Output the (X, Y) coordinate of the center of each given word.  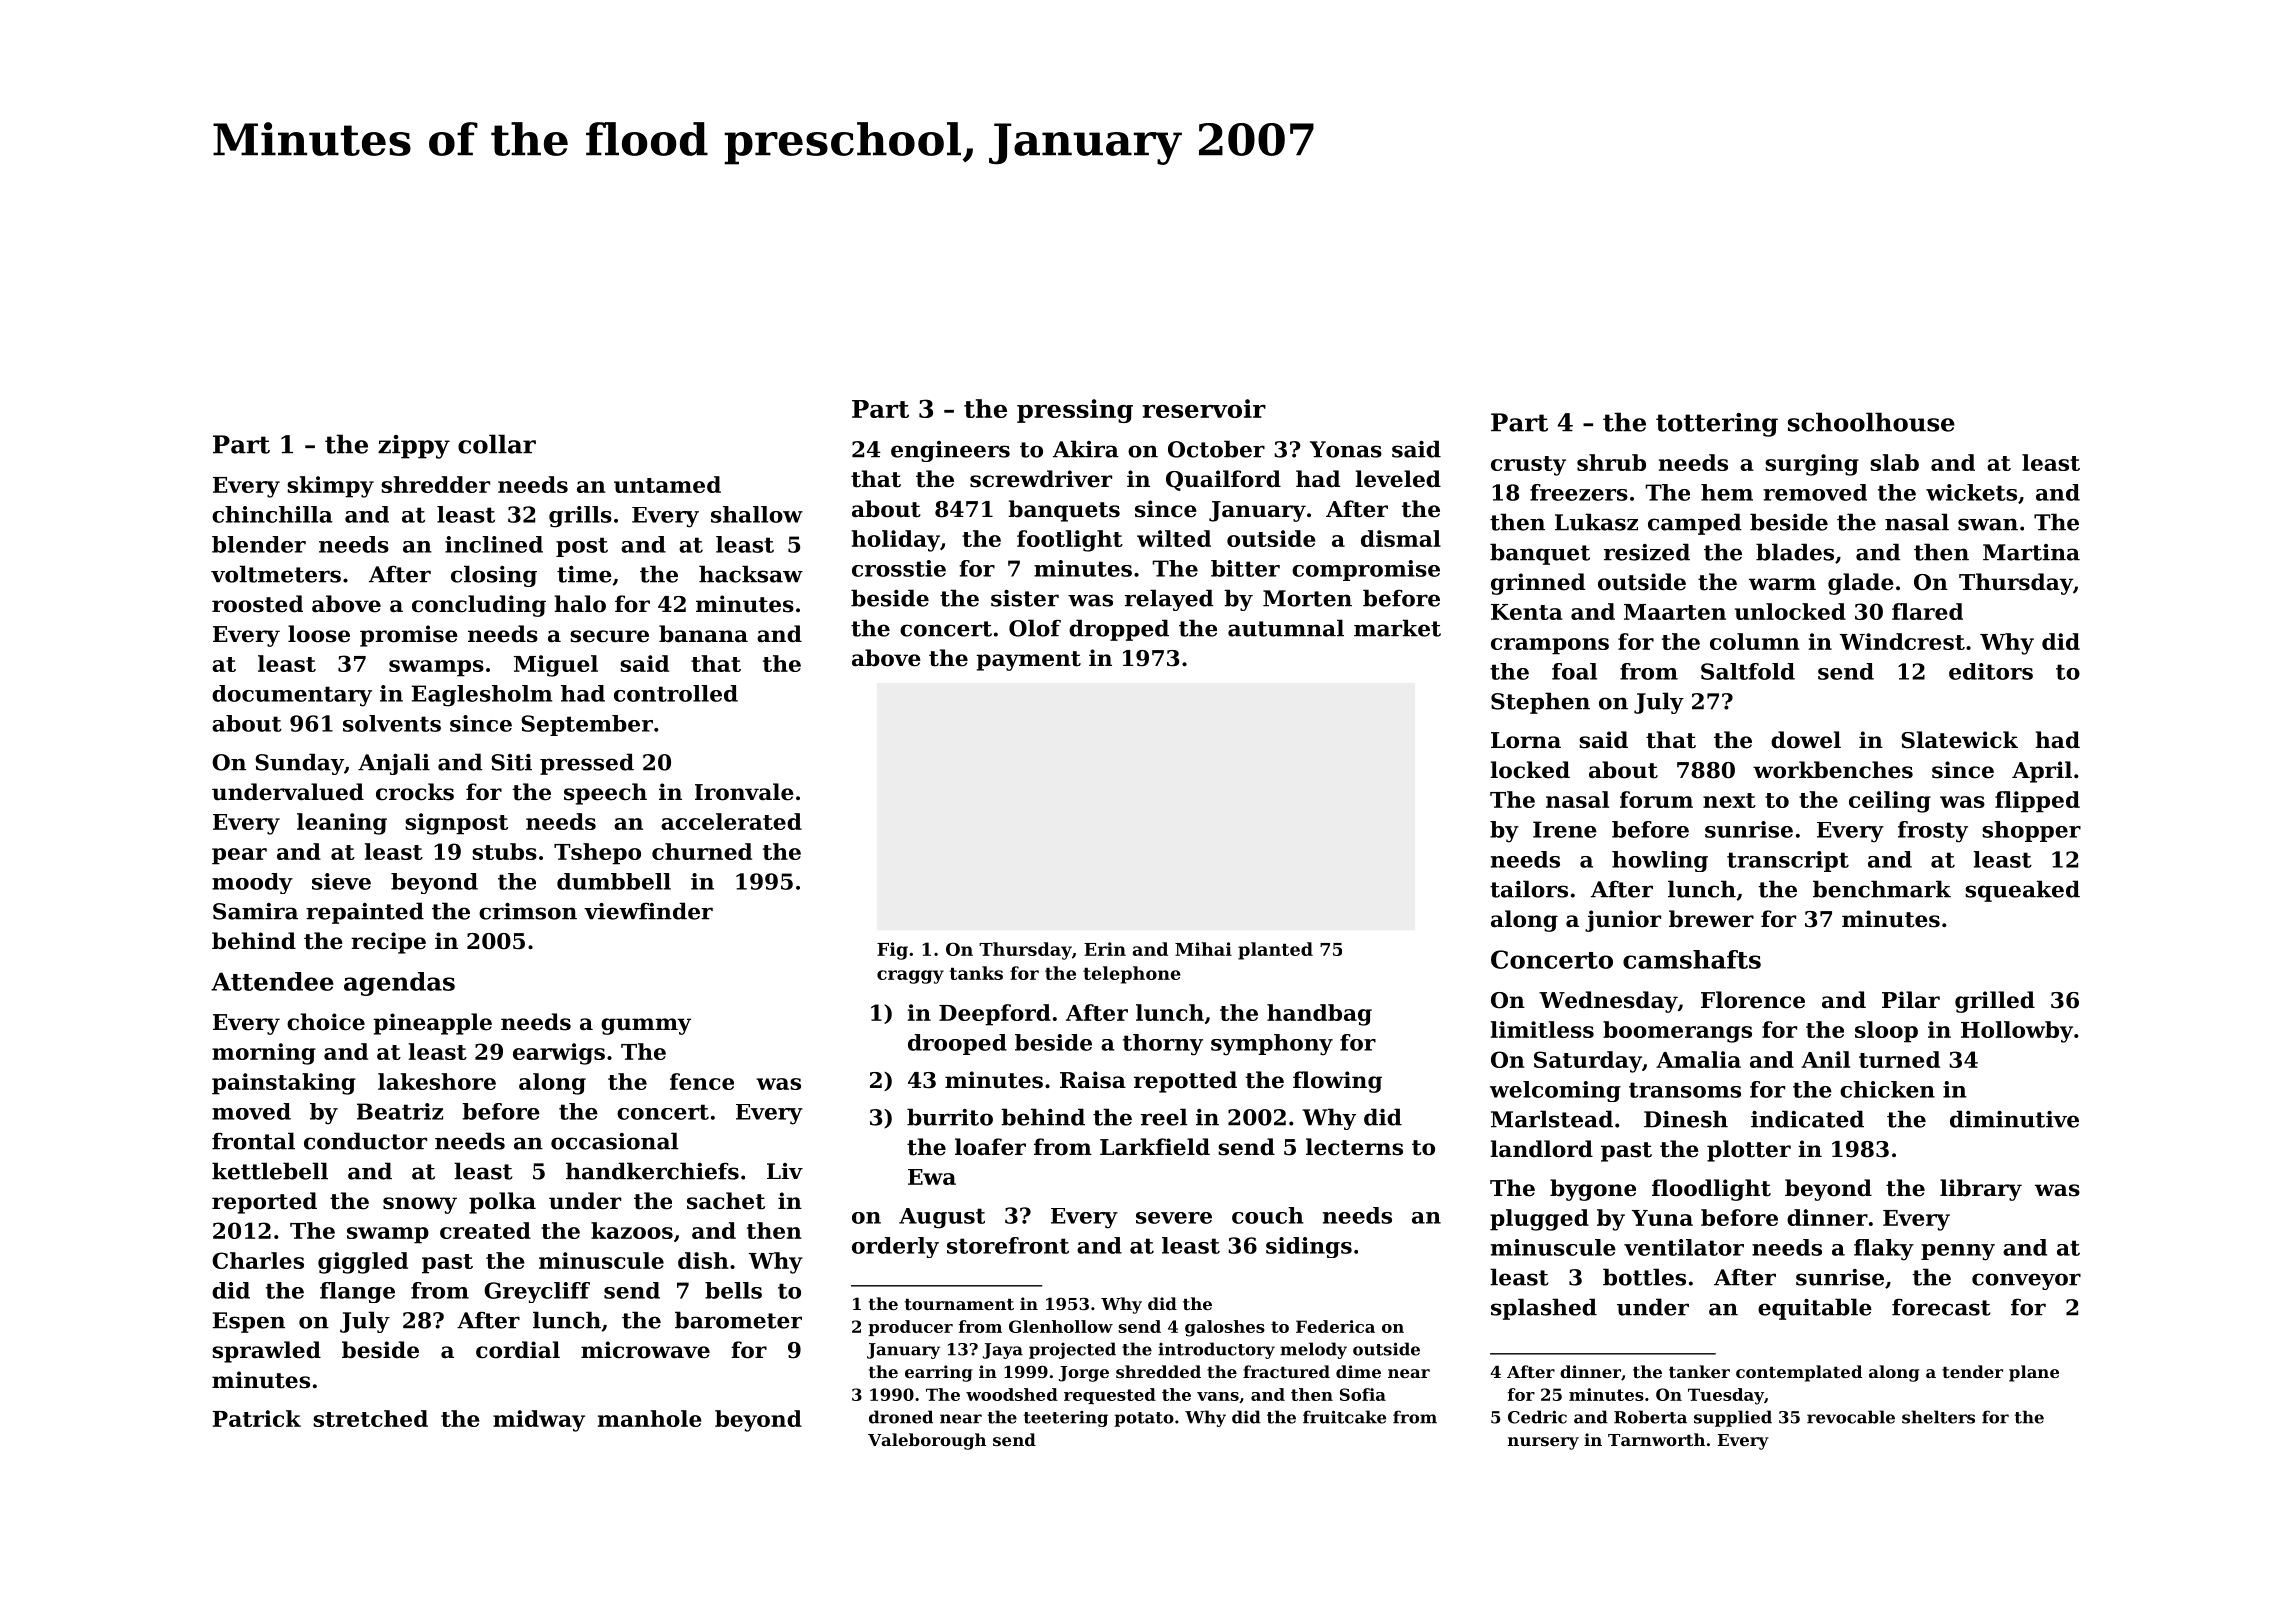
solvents (392, 723)
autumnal (1286, 628)
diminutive (2014, 1119)
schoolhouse (1871, 422)
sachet (726, 1201)
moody (252, 883)
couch (1268, 1215)
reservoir (1204, 408)
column (1755, 641)
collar (497, 444)
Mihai (1203, 949)
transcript (1788, 861)
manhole (650, 1418)
